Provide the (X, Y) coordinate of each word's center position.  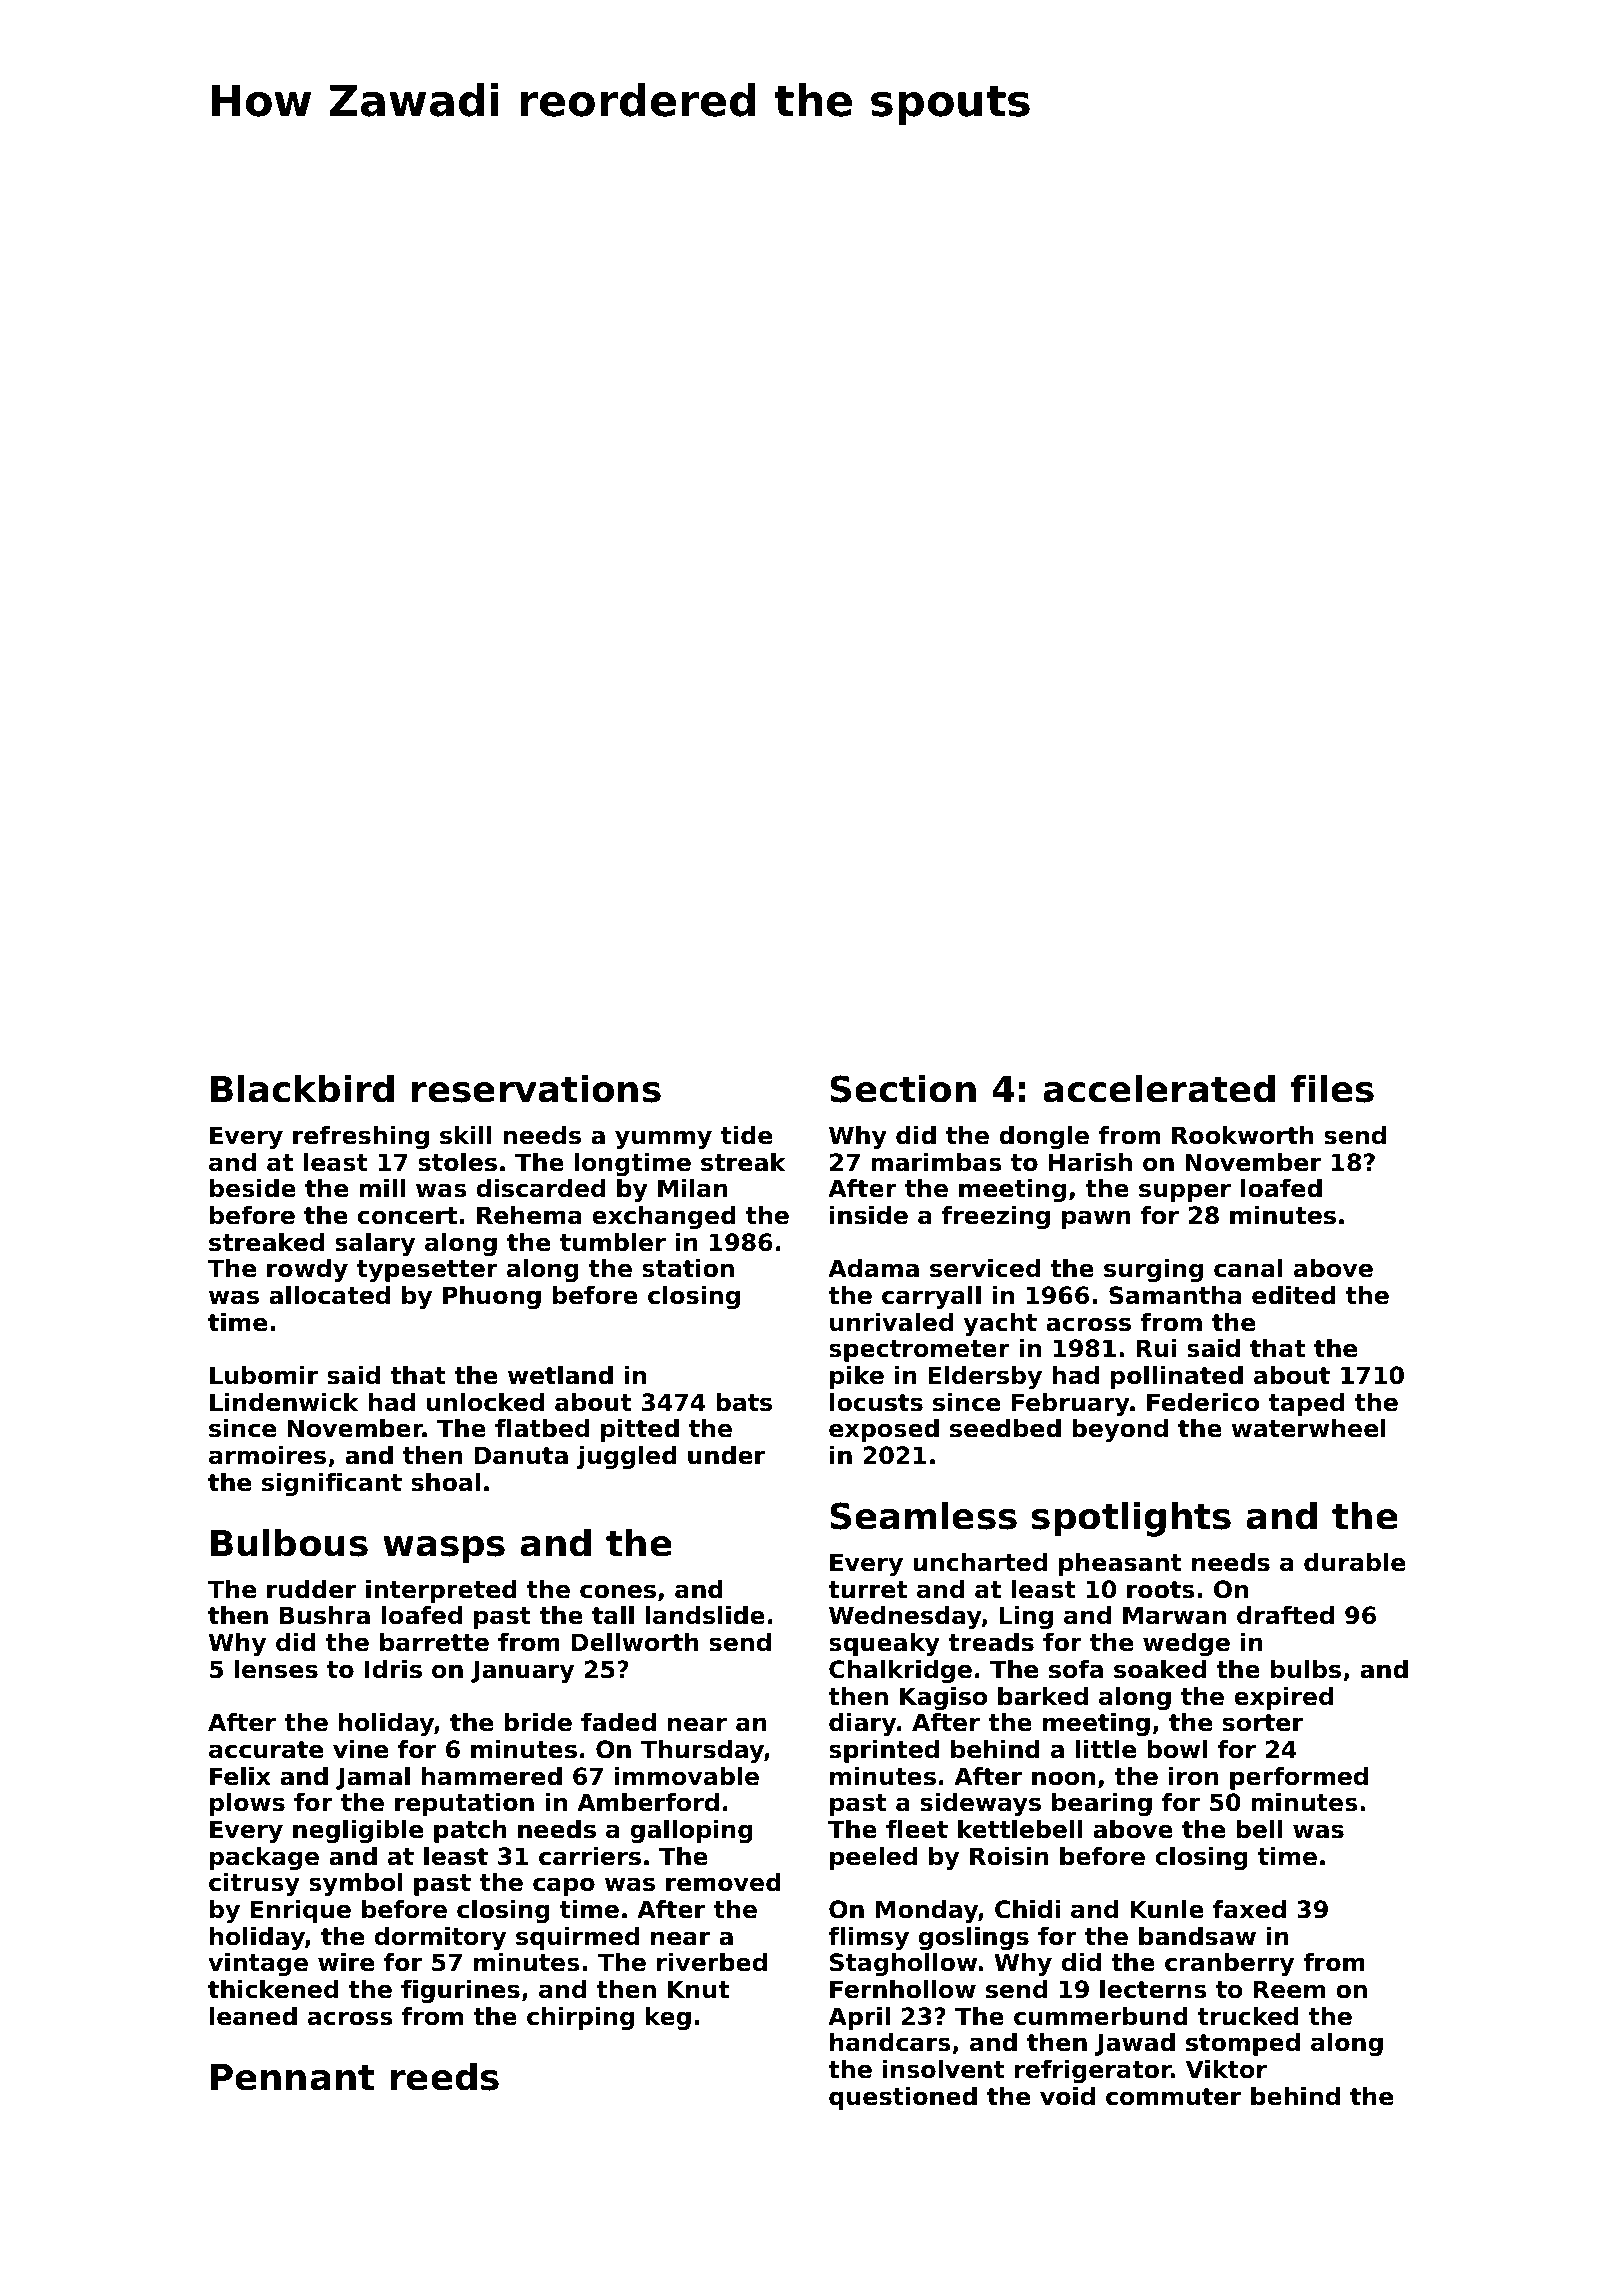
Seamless (923, 1516)
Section (903, 1089)
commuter (1173, 2097)
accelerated (1159, 1089)
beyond (1120, 1430)
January (522, 1671)
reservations (536, 1089)
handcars (890, 2042)
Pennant (293, 2077)
